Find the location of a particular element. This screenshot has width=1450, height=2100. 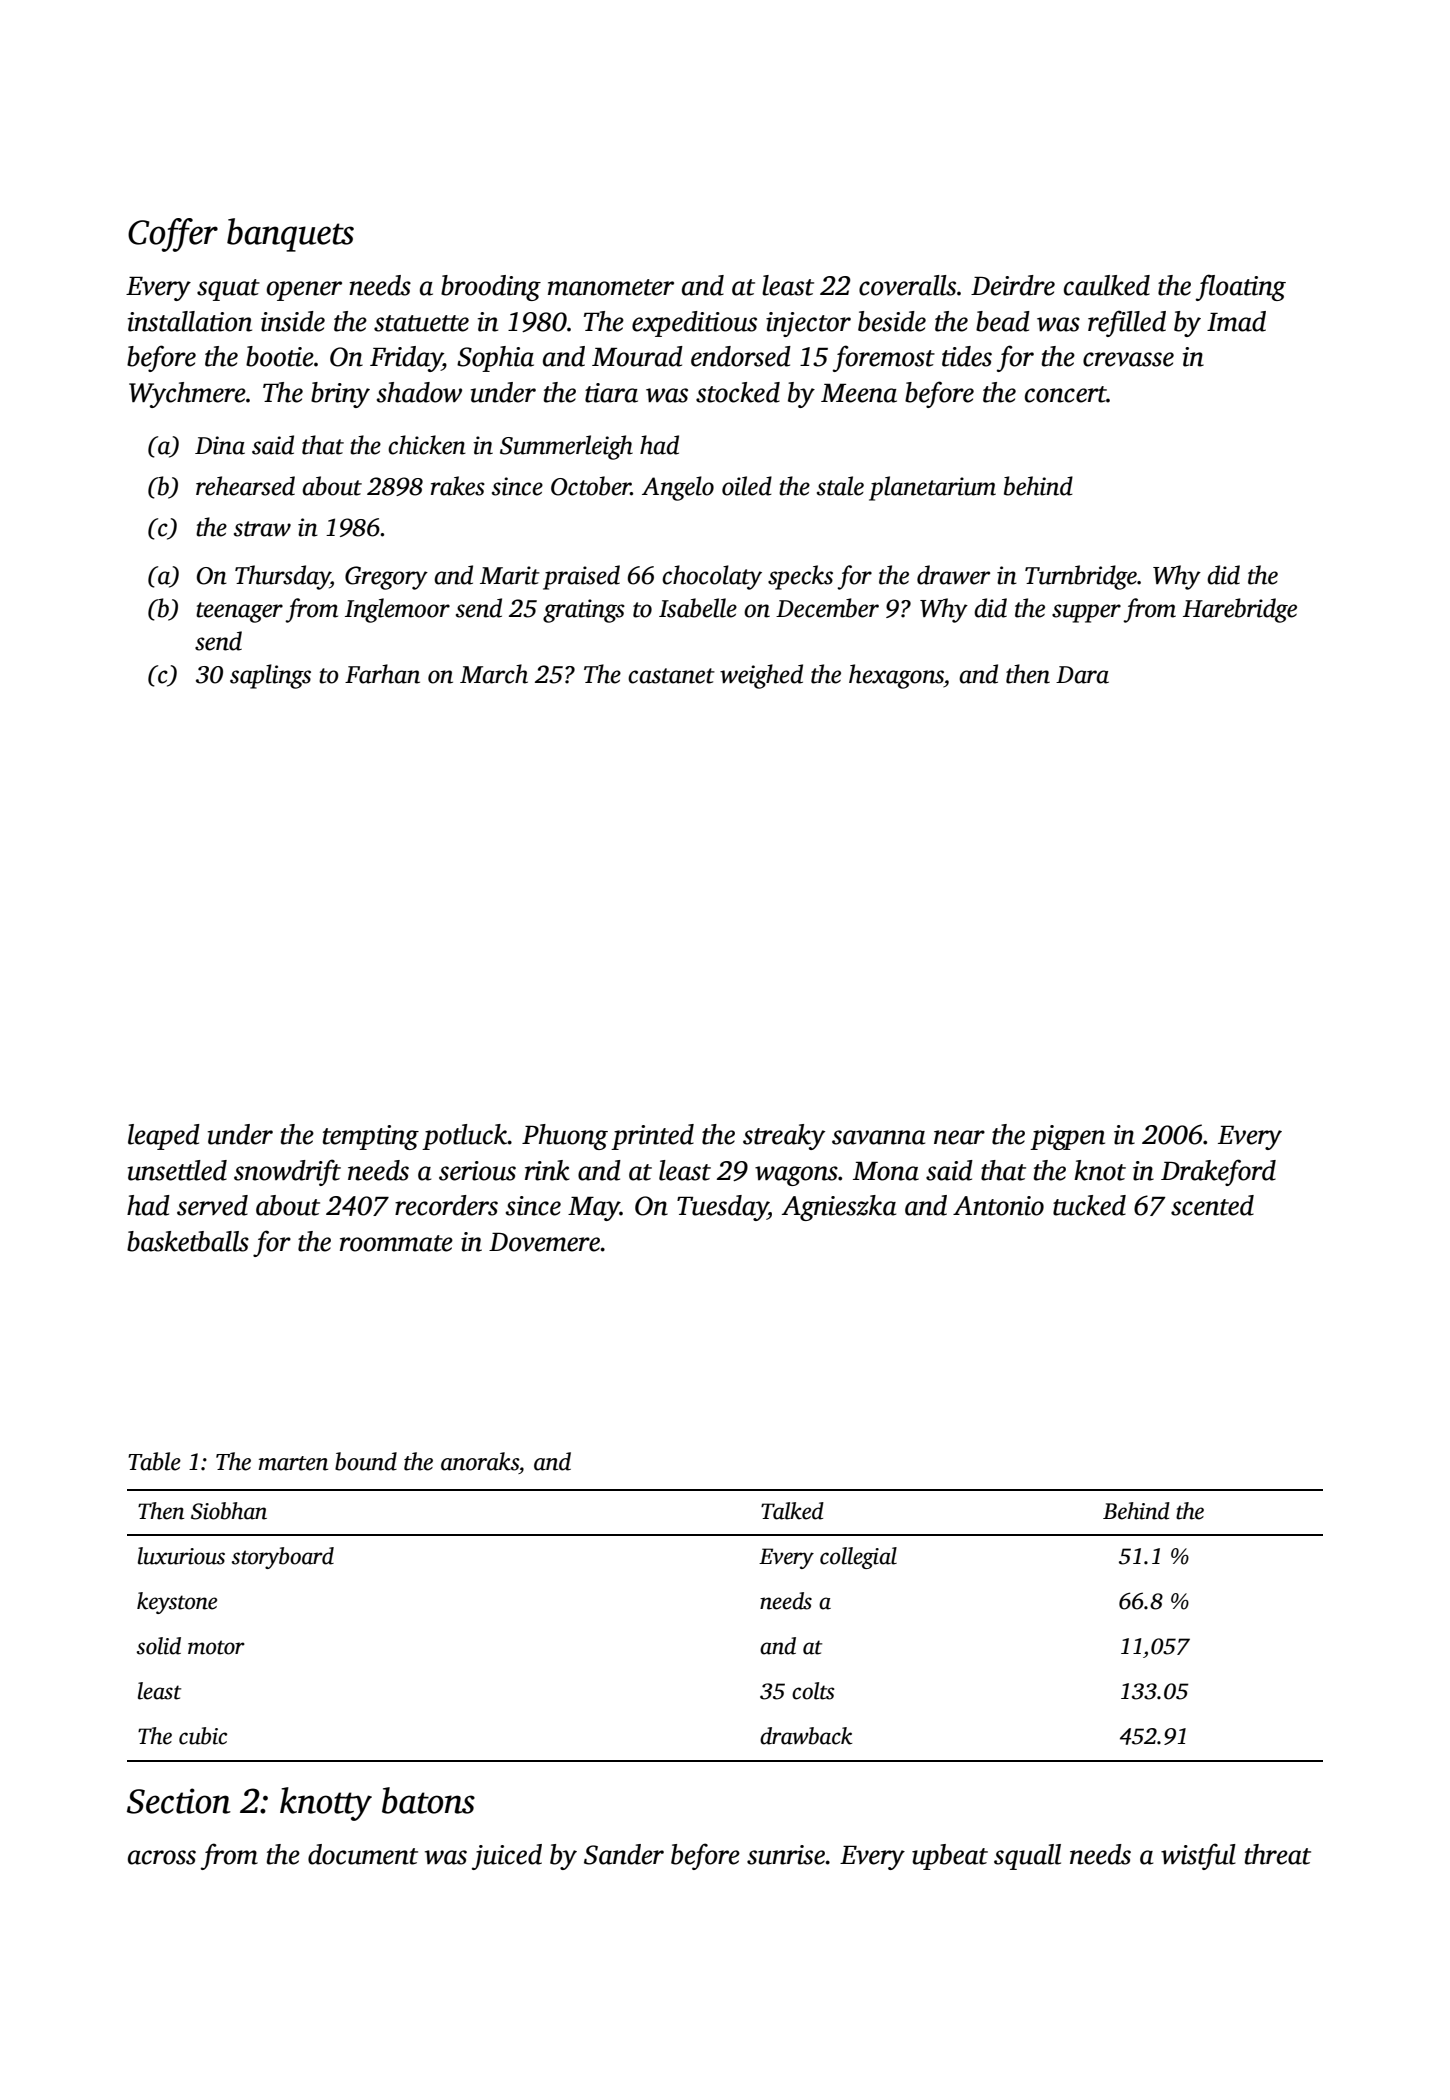

scented is located at coordinates (1212, 1205).
